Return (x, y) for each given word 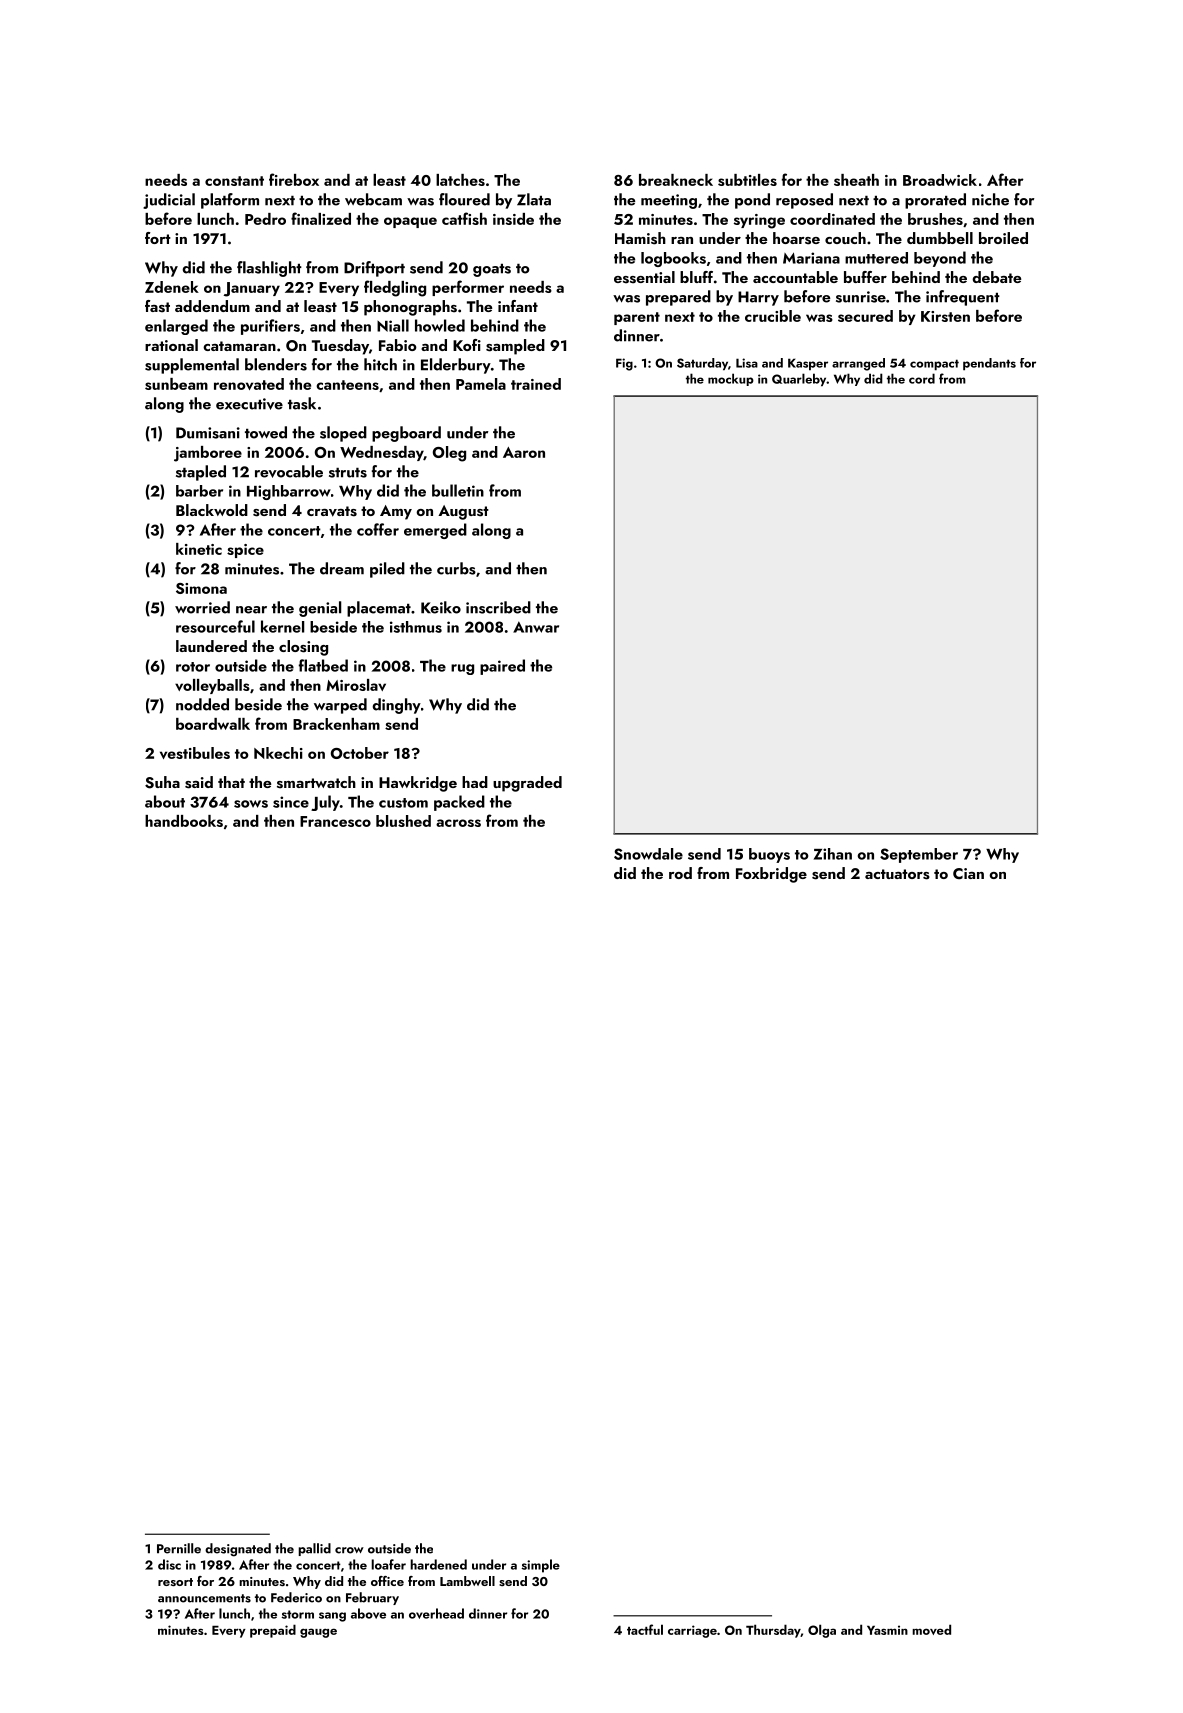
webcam (373, 199)
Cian (968, 873)
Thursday (773, 1631)
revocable (289, 471)
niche (990, 199)
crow (349, 1550)
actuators (897, 874)
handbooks (184, 821)
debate (996, 277)
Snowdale (648, 854)
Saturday (702, 364)
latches (460, 180)
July (325, 803)
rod (680, 873)
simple (540, 1566)
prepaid (273, 1631)
